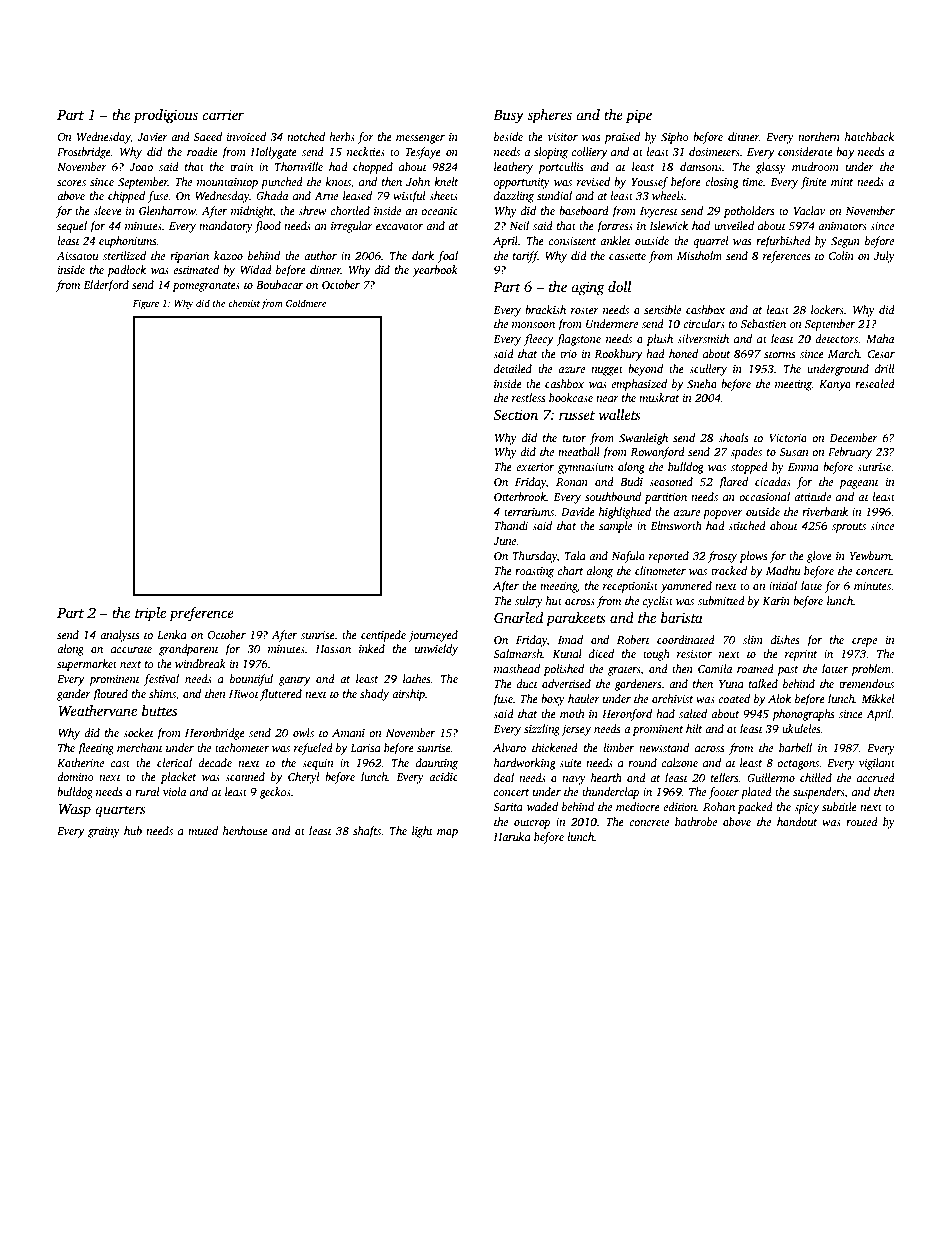 The height and width of the screenshot is (1233, 952). Describe the element at coordinates (423, 255) in the screenshot. I see `dark` at that location.
